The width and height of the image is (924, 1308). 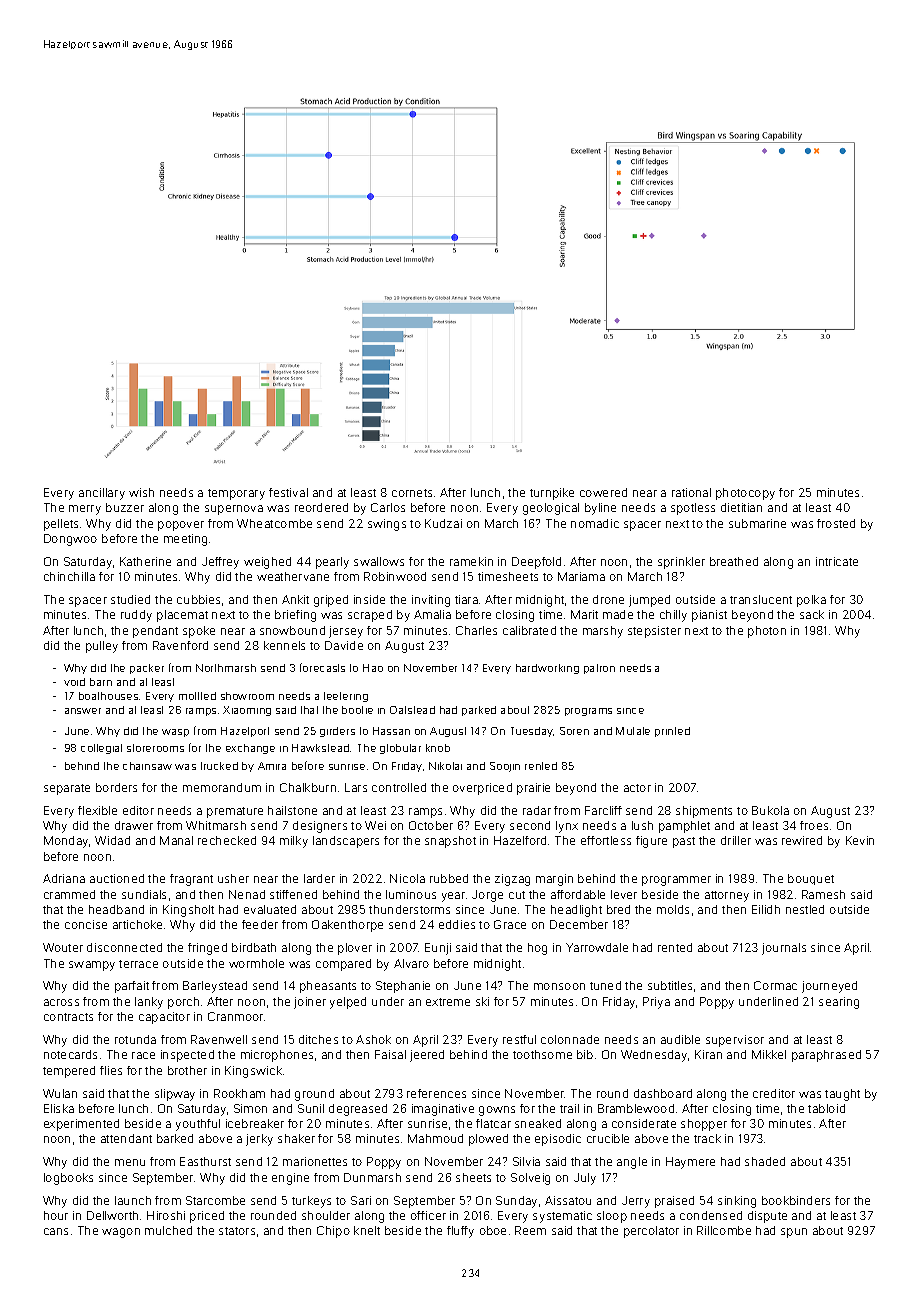 I want to click on merry, so click(x=85, y=510).
